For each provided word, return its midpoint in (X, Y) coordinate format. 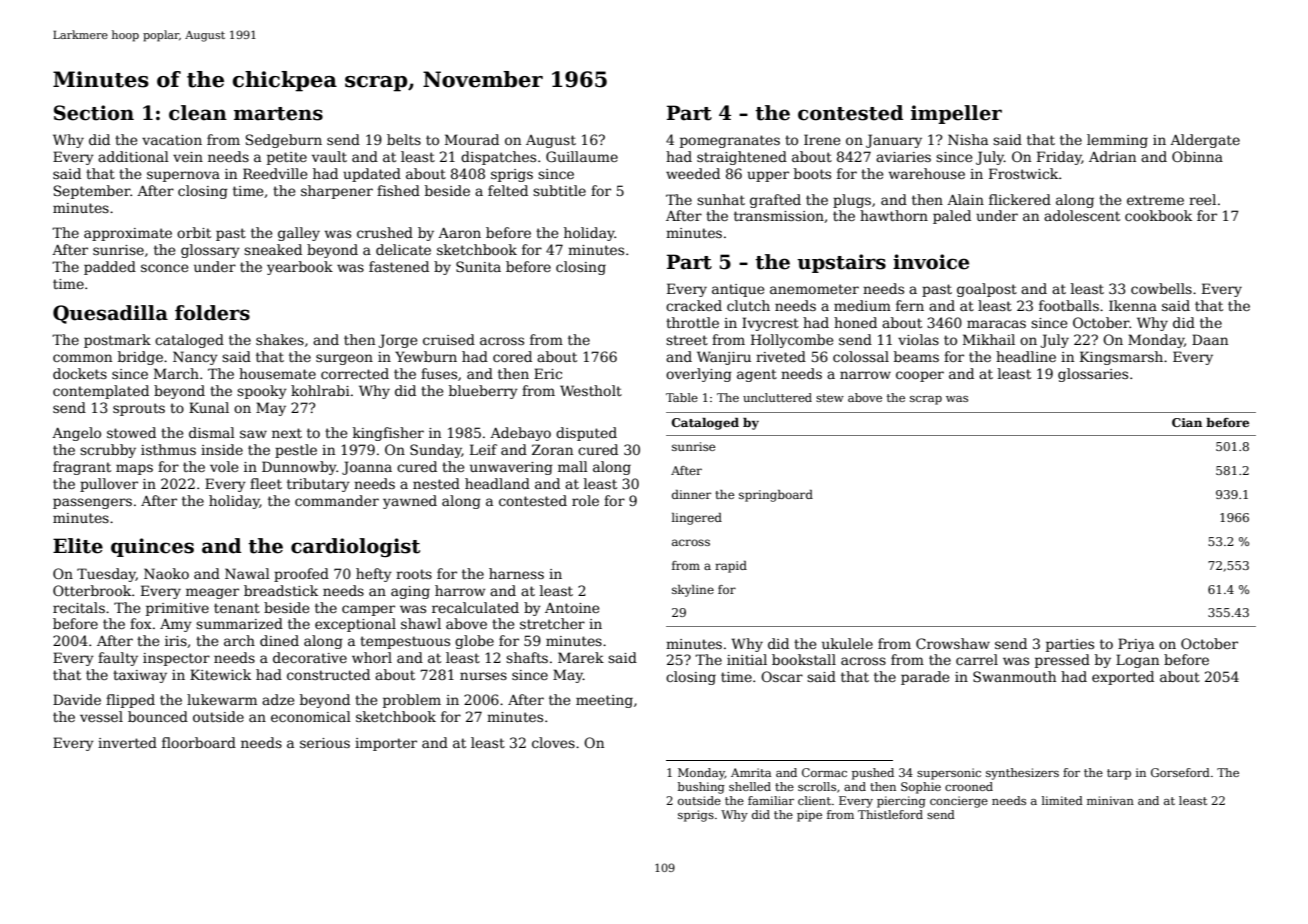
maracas (996, 324)
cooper (920, 376)
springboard (776, 496)
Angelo (76, 434)
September (92, 192)
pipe (809, 816)
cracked (694, 305)
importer (386, 744)
